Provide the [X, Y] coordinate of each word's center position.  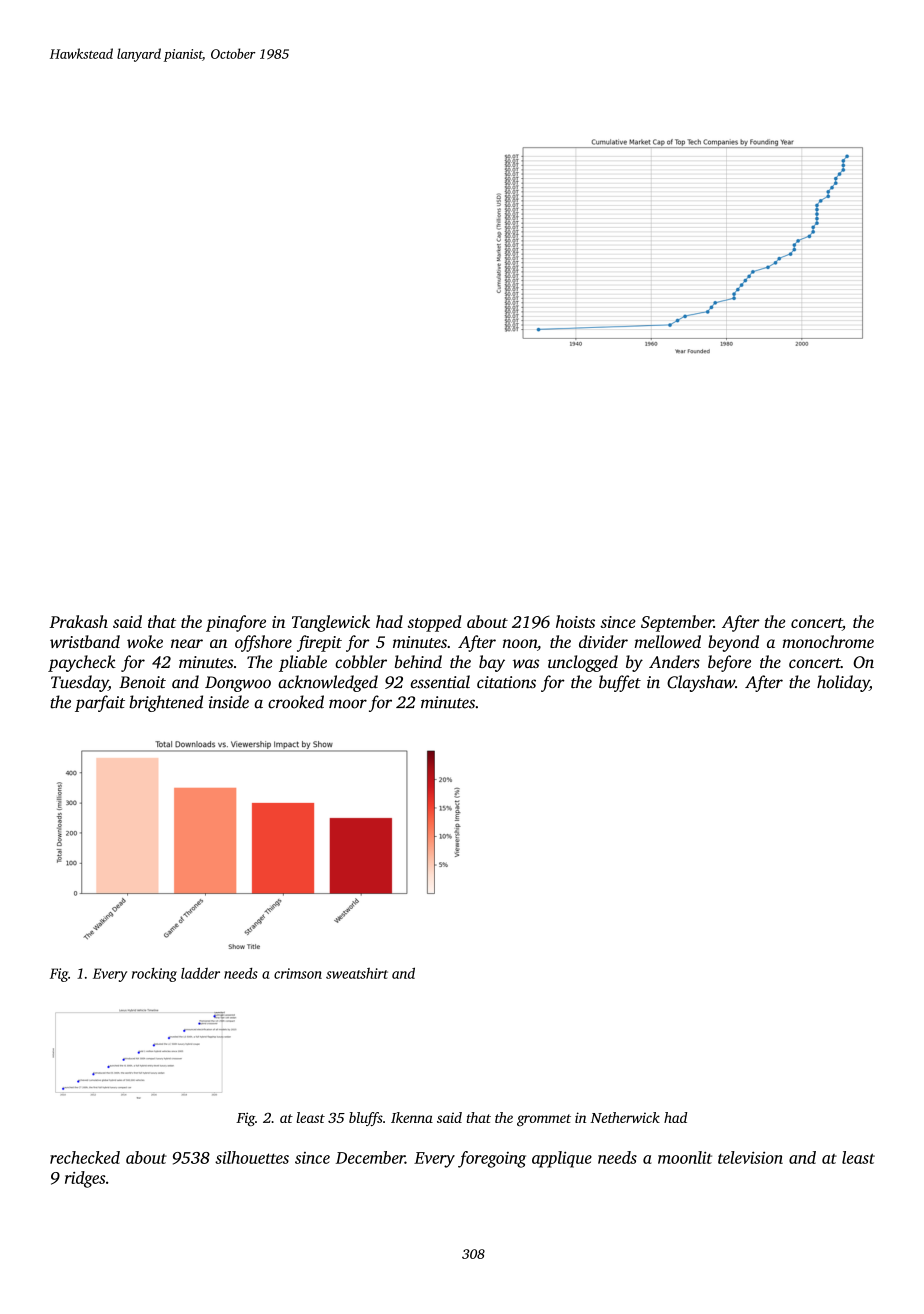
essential [440, 682]
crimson [298, 973]
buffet [620, 683]
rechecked [85, 1157]
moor [348, 704]
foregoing [492, 1159]
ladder [200, 973]
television [750, 1157]
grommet [544, 1120]
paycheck [82, 663]
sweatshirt [357, 973]
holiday [843, 683]
